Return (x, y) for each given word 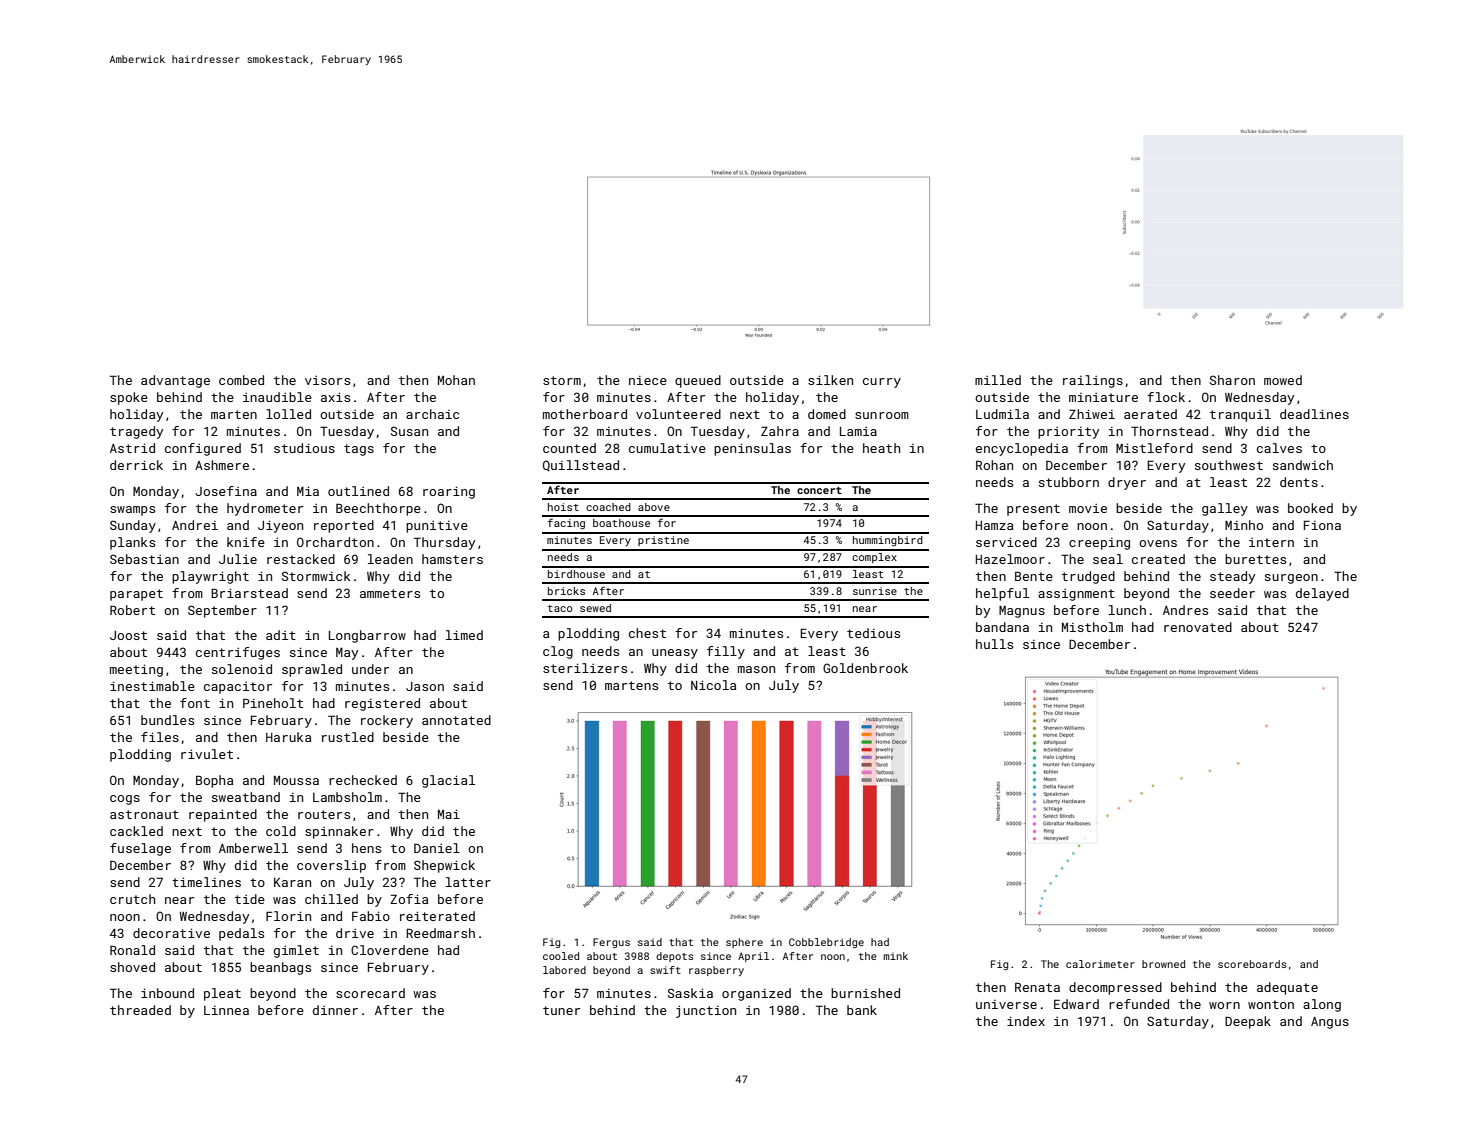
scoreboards (1252, 964)
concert (819, 490)
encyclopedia (1022, 449)
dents (1299, 482)
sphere (744, 943)
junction (706, 1011)
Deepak (1248, 1022)
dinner (335, 1010)
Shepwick (444, 866)
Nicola (713, 685)
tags (359, 450)
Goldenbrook (865, 668)
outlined (358, 491)
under (370, 669)
